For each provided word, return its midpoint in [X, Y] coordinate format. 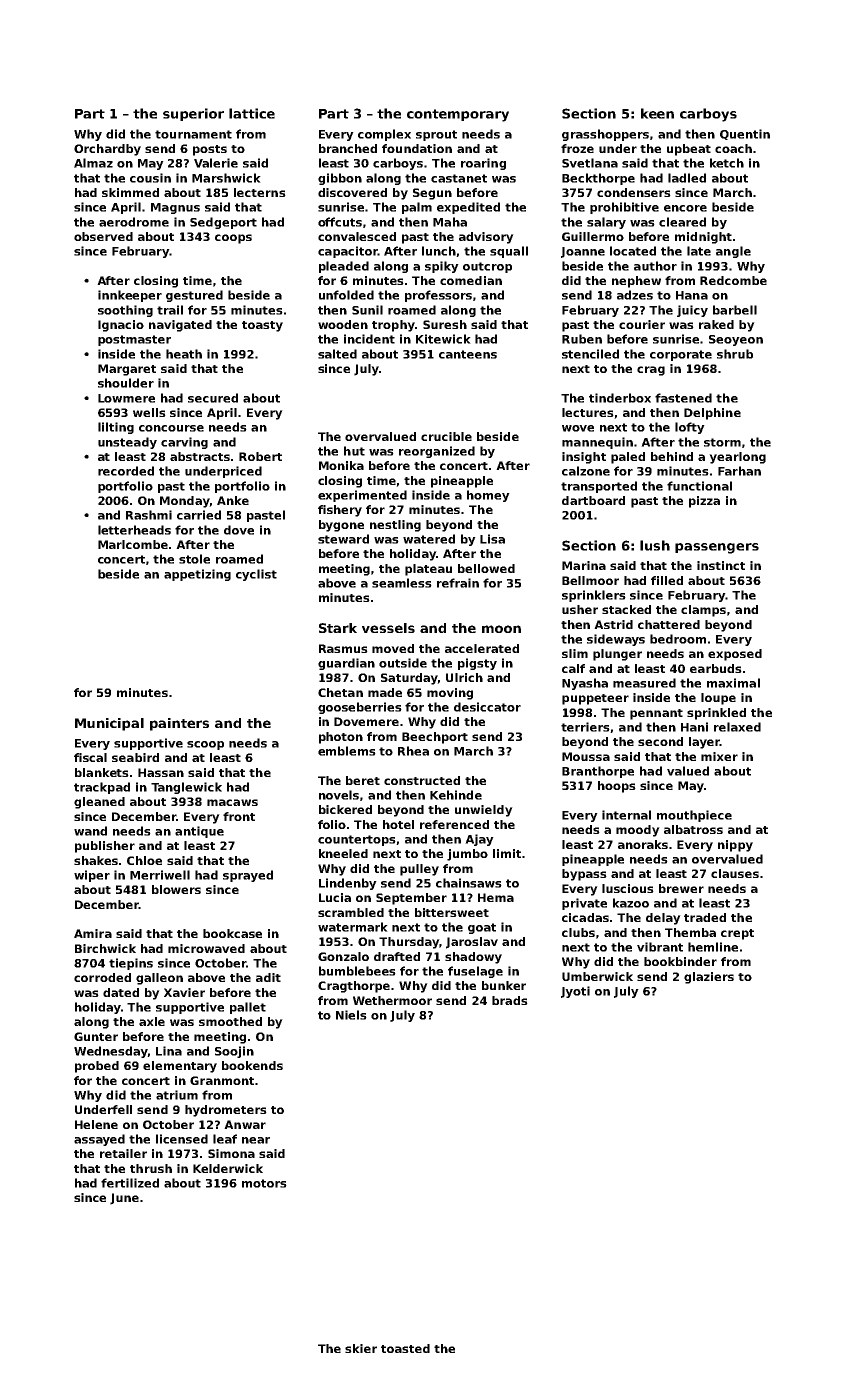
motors [264, 1183]
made [385, 692]
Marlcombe [133, 544]
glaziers [709, 978]
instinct [721, 565]
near [256, 1140]
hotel [398, 824]
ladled [687, 178]
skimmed [130, 192]
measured [644, 683]
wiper [92, 876]
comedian [471, 280]
